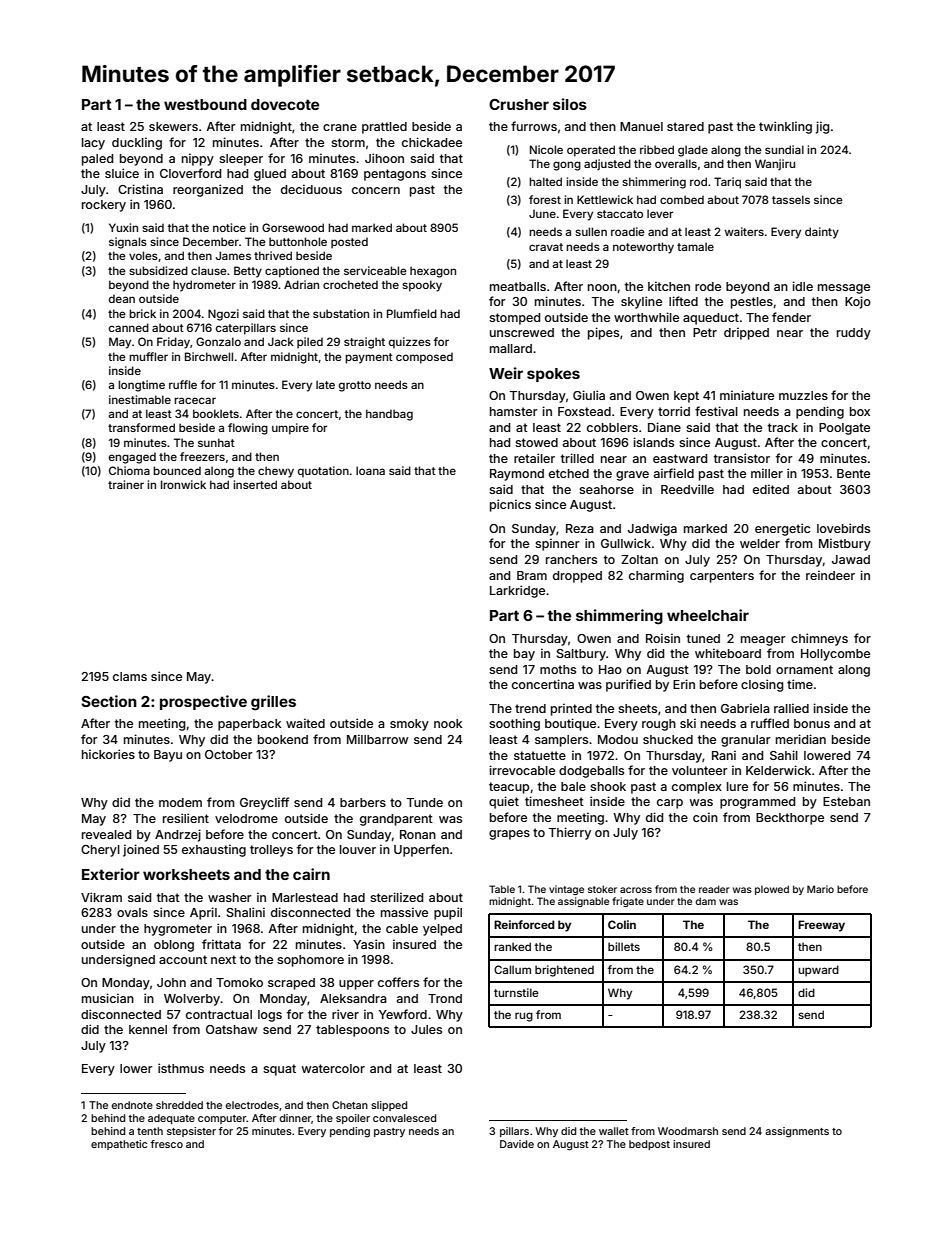  What do you see at coordinates (785, 127) in the screenshot?
I see `twinkling` at bounding box center [785, 127].
